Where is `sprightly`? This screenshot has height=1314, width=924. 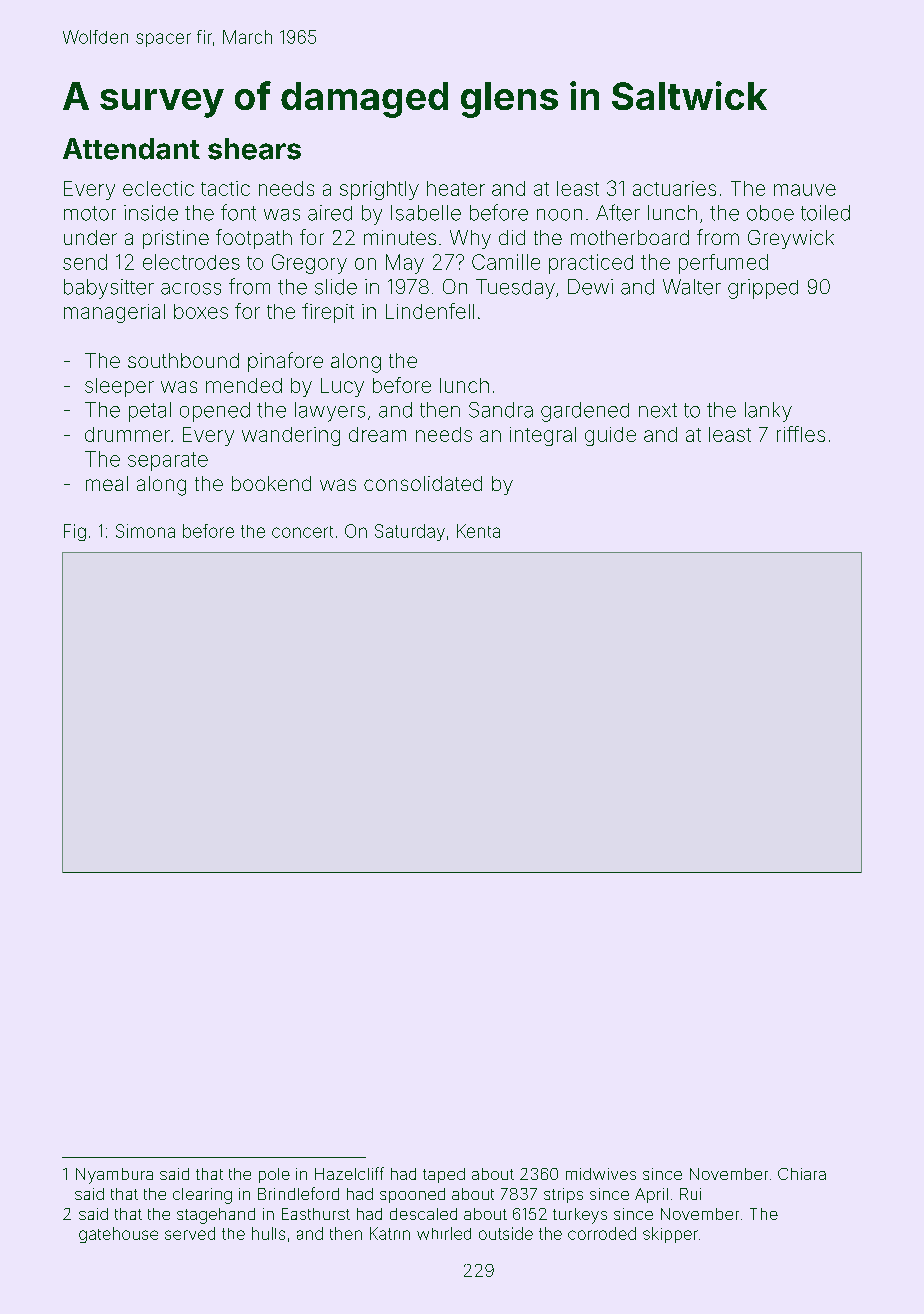
sprightly is located at coordinates (379, 190).
